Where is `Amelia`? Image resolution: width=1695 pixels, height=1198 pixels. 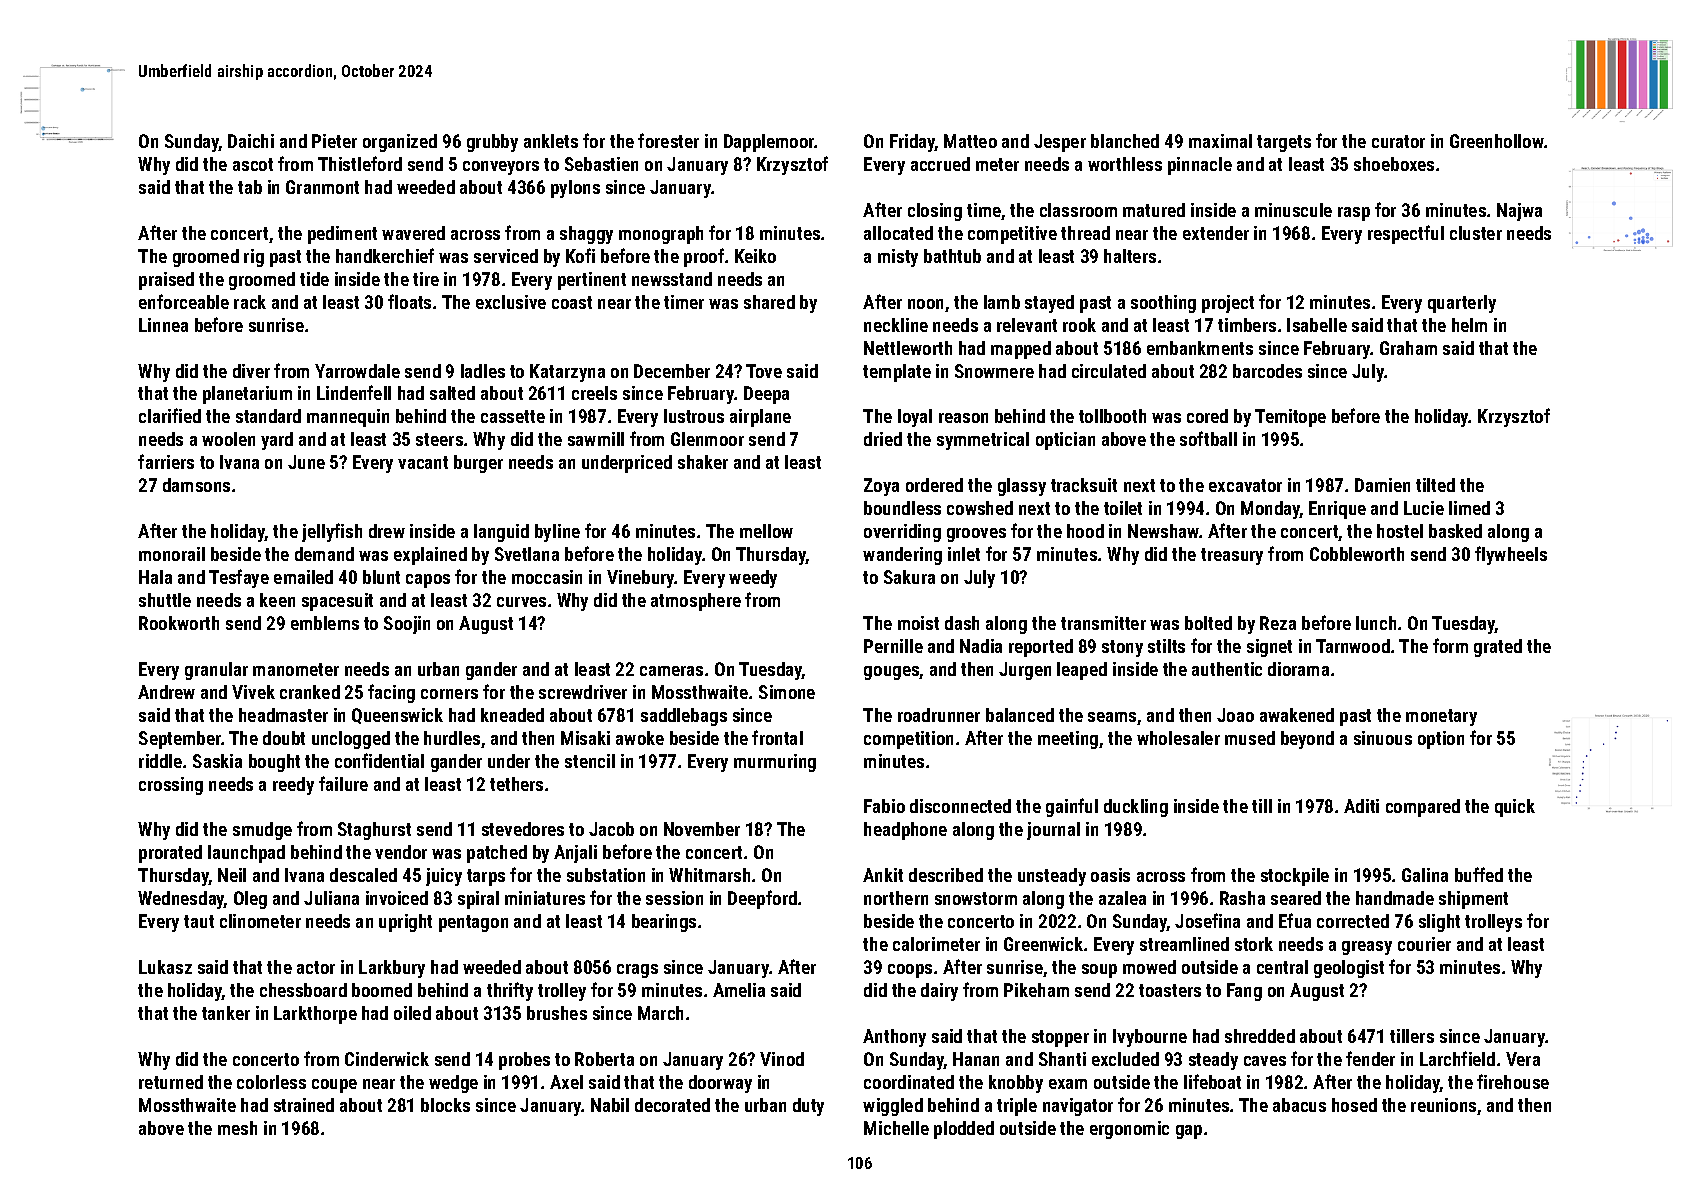 Amelia is located at coordinates (739, 990).
